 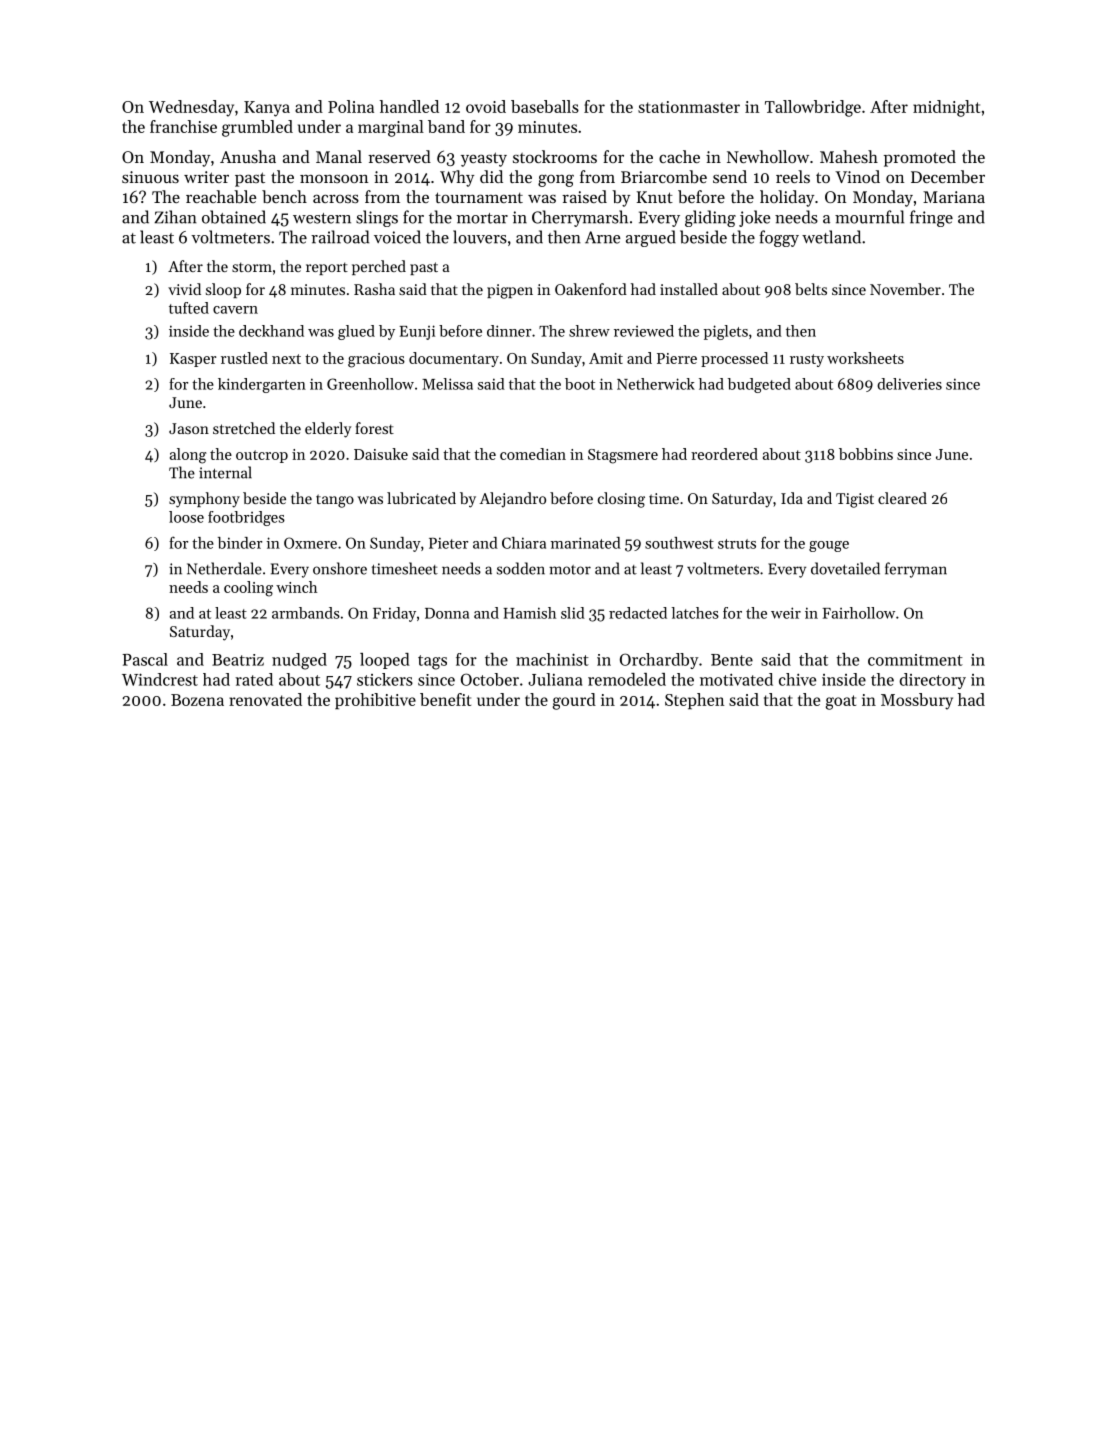 What do you see at coordinates (591, 289) in the screenshot?
I see `Oakenford` at bounding box center [591, 289].
